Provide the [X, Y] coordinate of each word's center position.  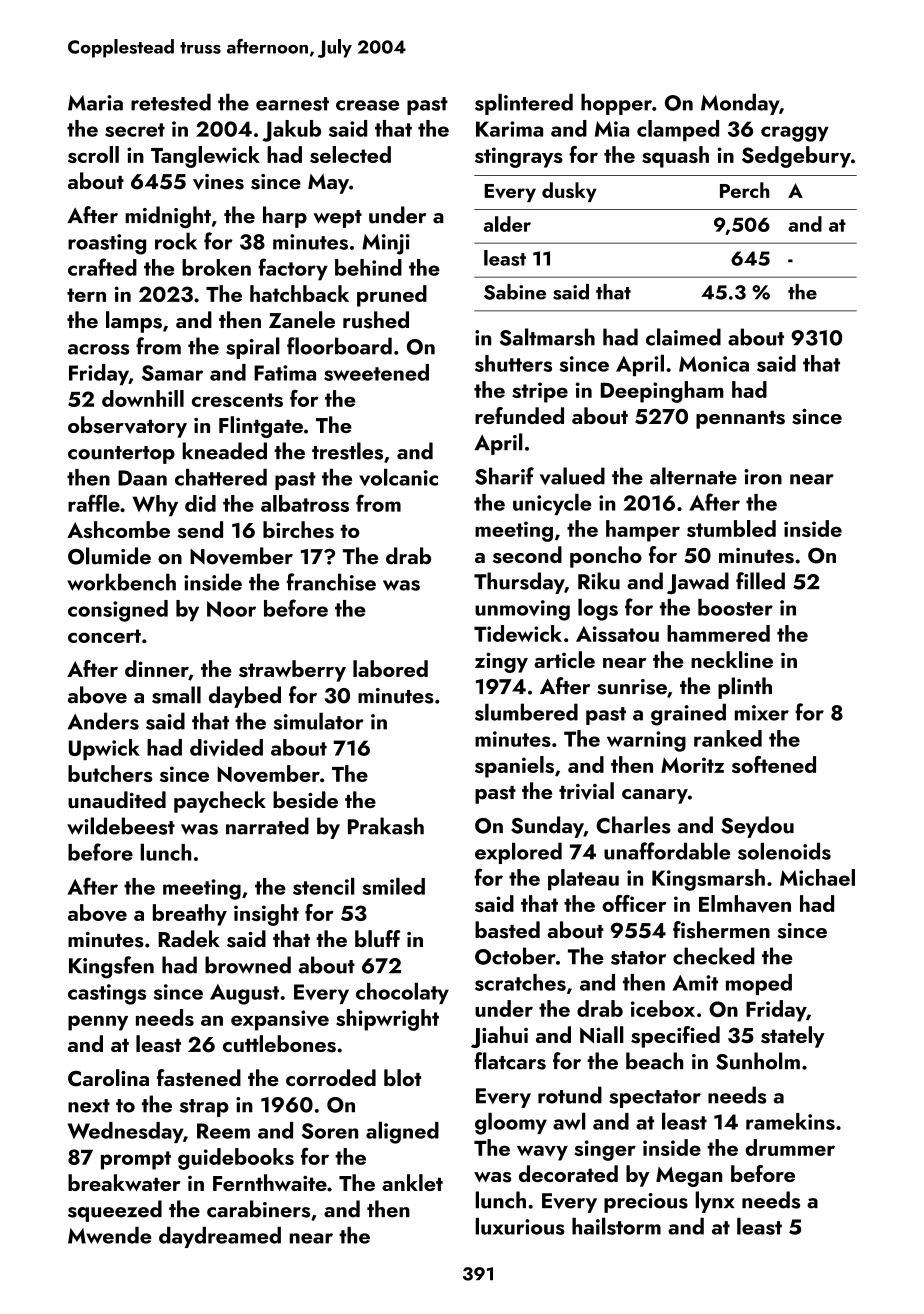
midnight [168, 217]
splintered [524, 104]
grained [688, 714]
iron [763, 477]
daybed [245, 697]
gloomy [511, 1123]
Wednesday [125, 1132]
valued [572, 476]
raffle [94, 503]
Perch [744, 190]
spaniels [514, 767]
